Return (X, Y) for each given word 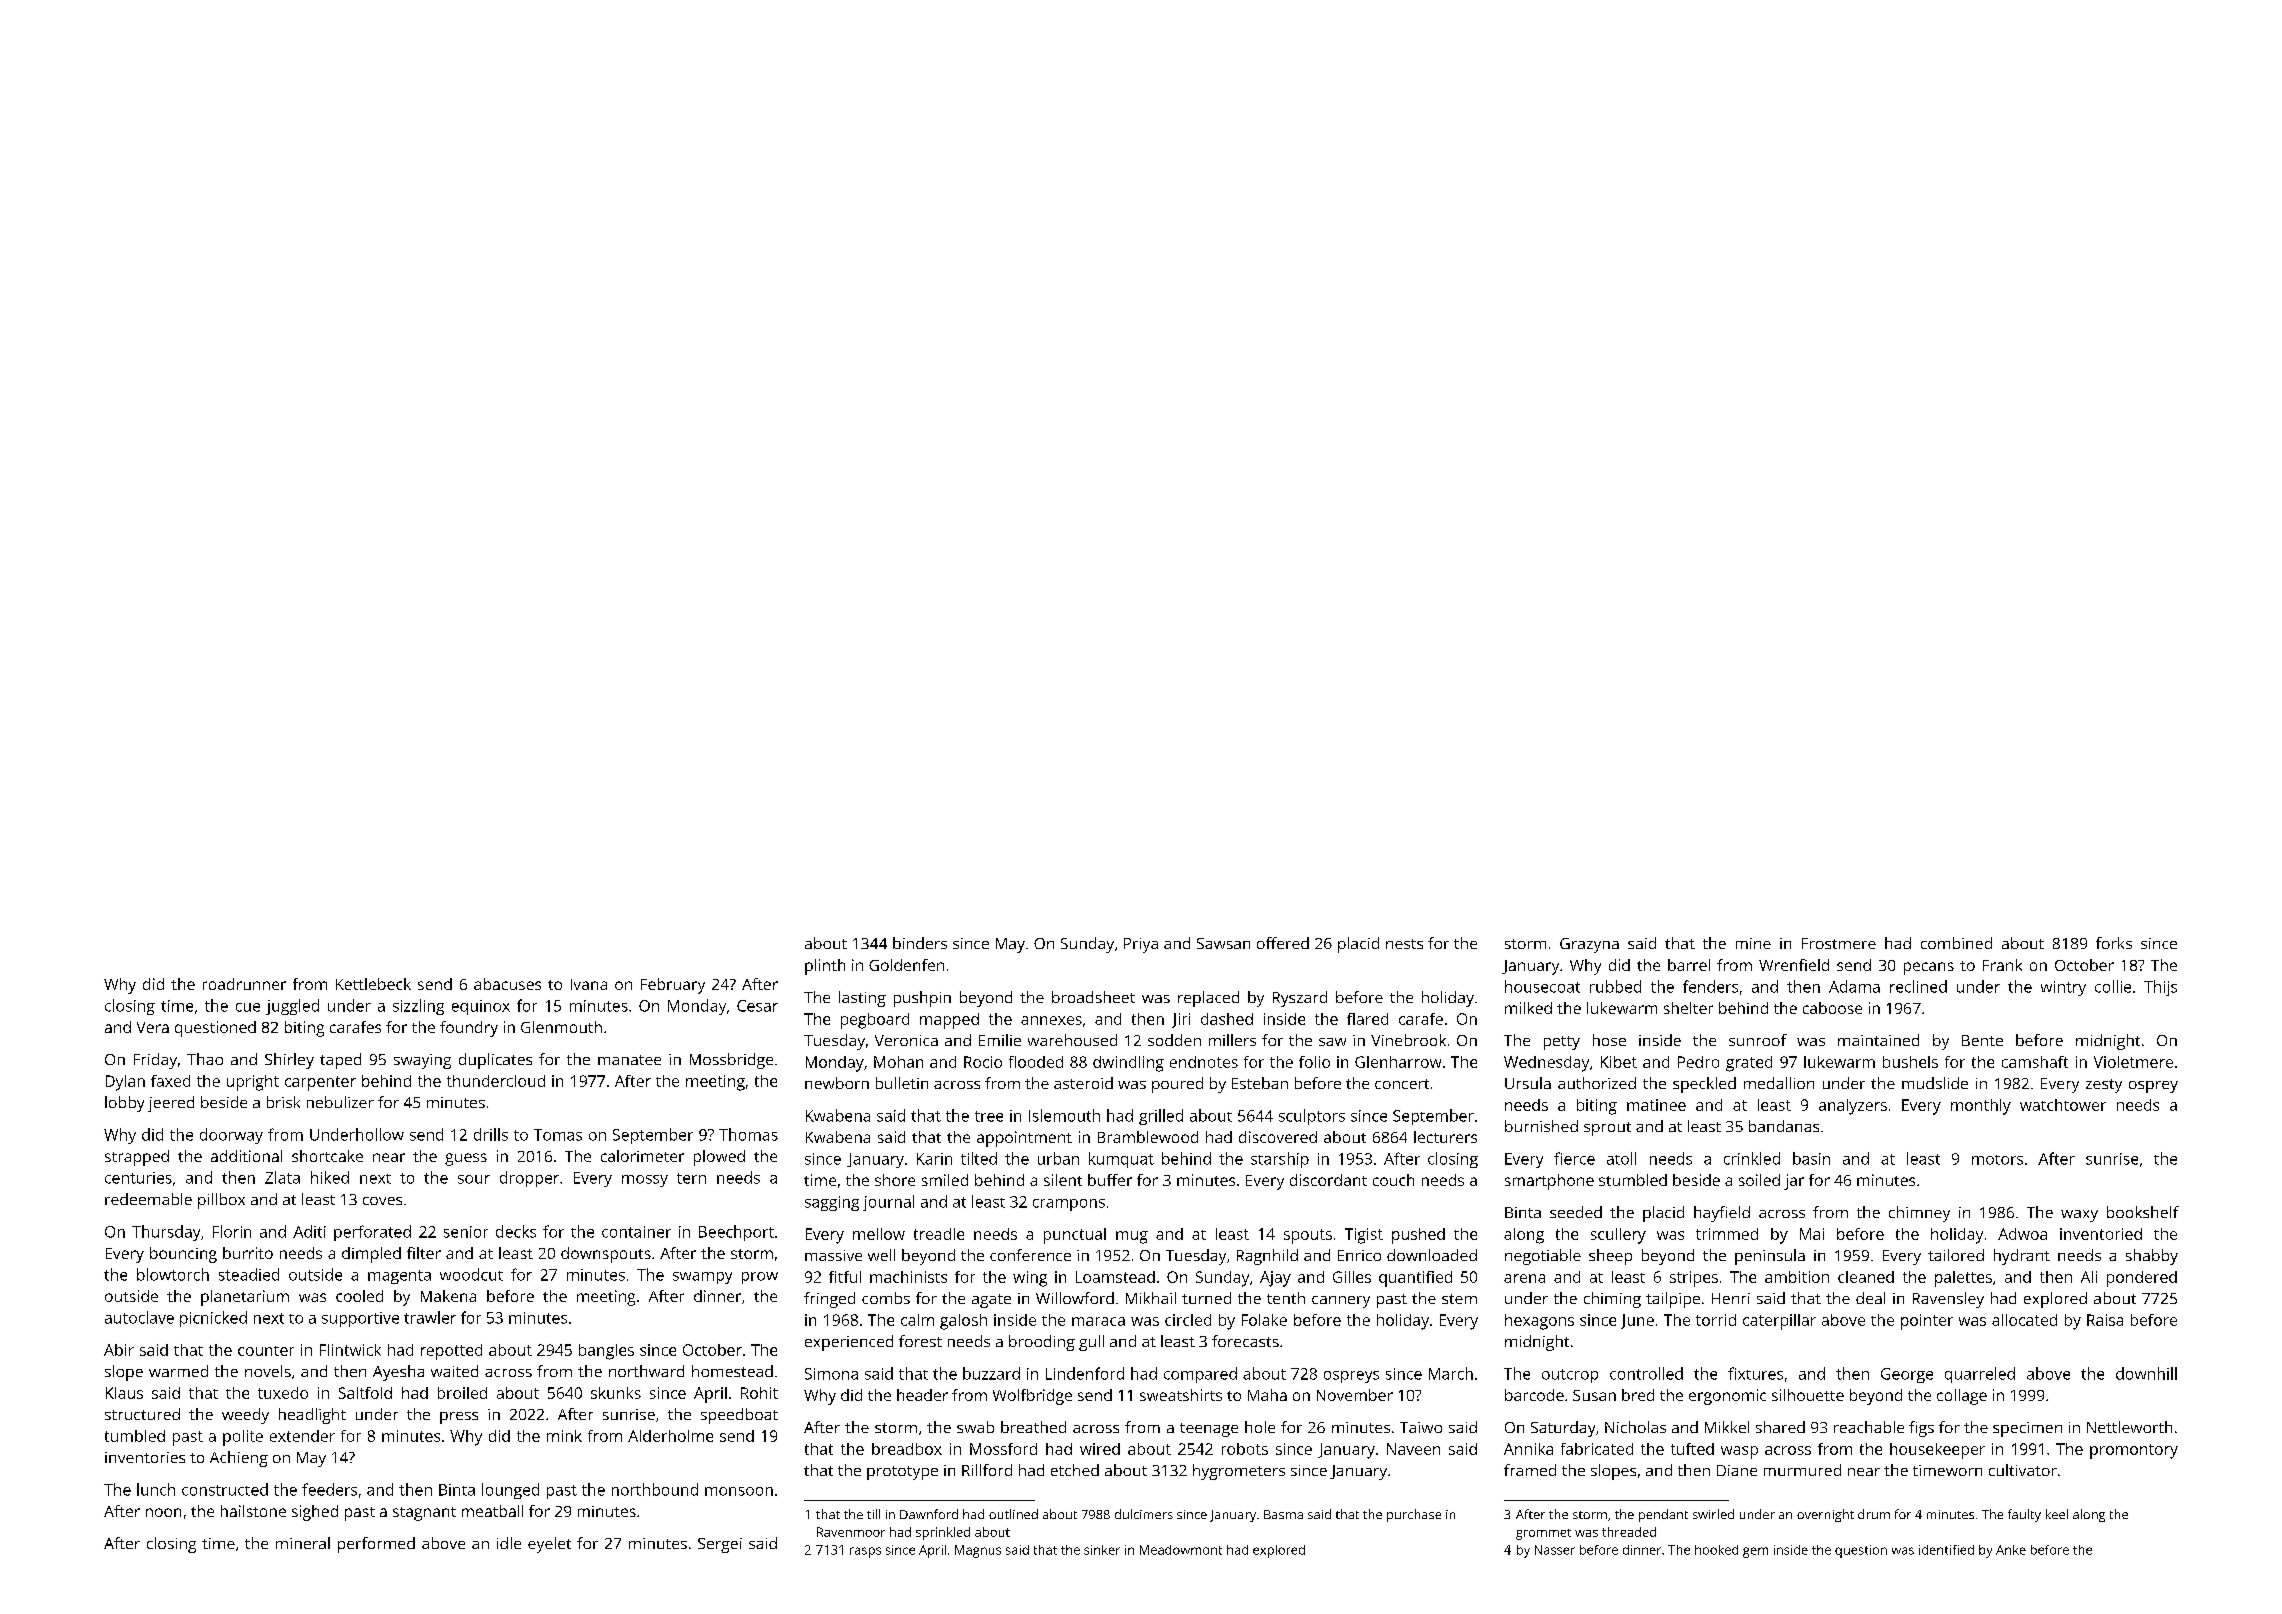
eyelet (549, 1545)
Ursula (1528, 1083)
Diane (1737, 1470)
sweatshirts (1181, 1395)
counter (266, 1351)
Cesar (757, 1006)
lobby (124, 1104)
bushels (1910, 1062)
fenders (1710, 986)
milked (1528, 1008)
